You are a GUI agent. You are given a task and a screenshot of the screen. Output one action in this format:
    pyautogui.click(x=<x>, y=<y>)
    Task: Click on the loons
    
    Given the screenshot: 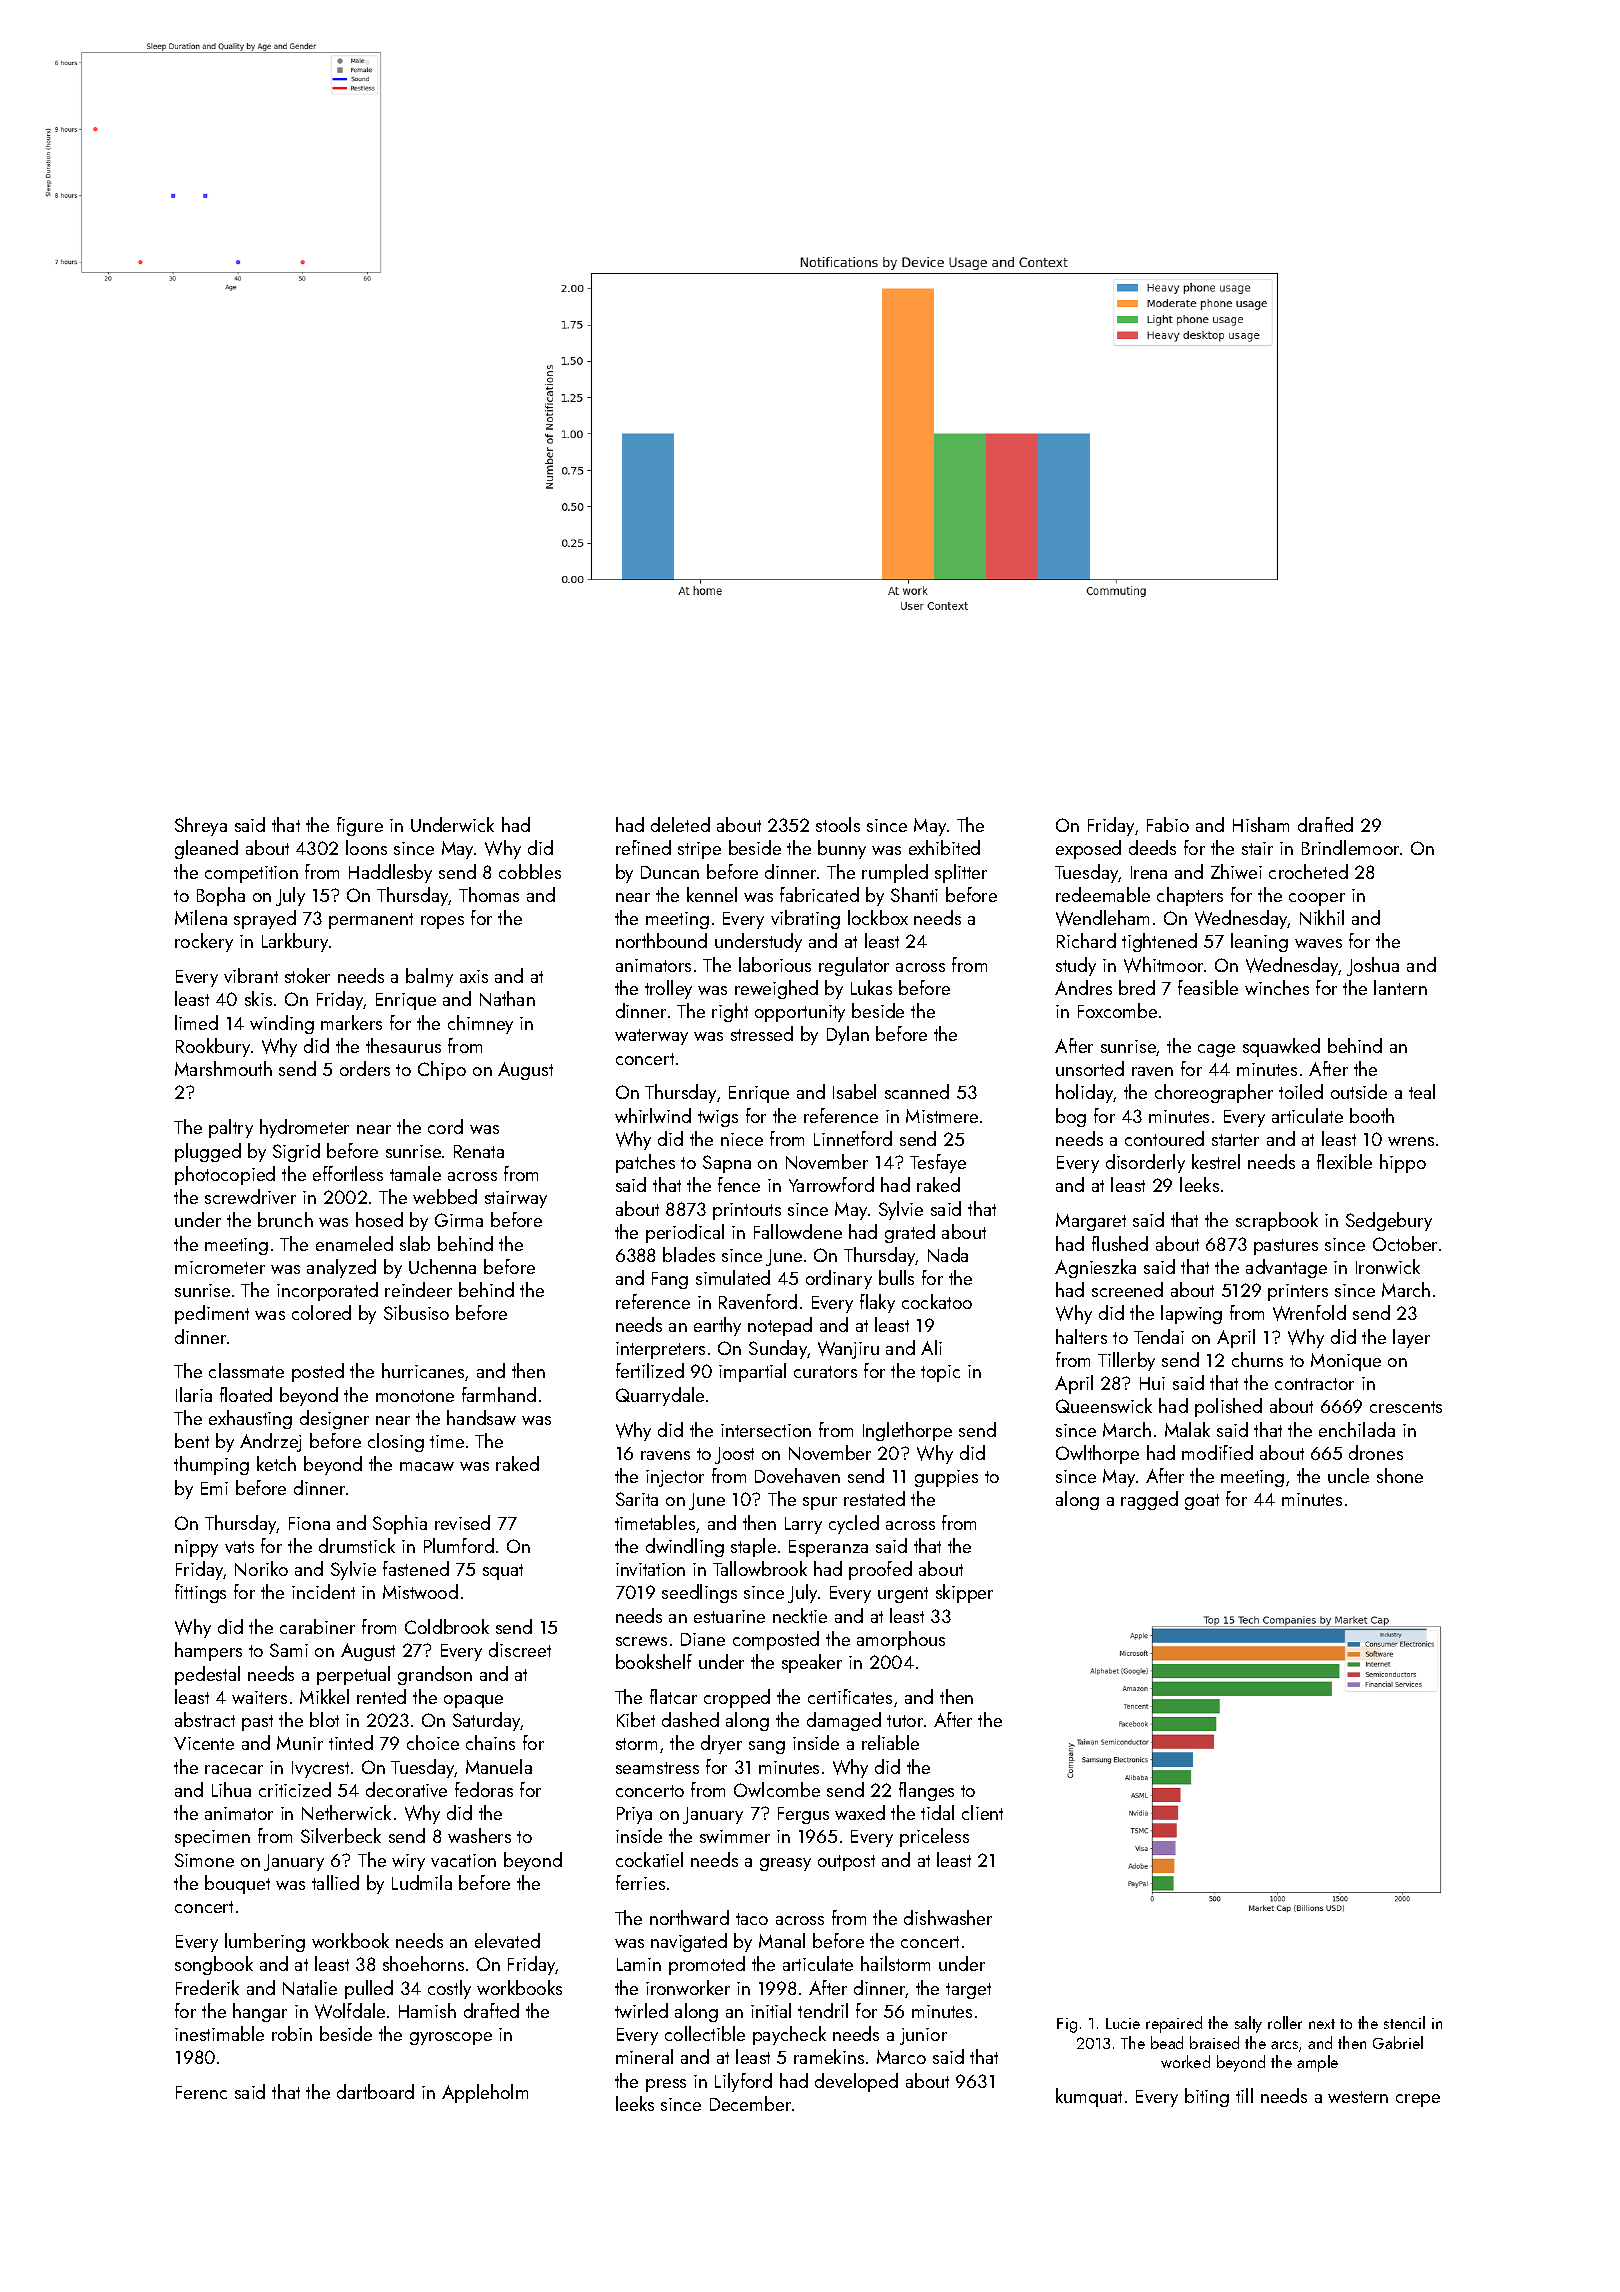 What is the action you would take?
    pyautogui.click(x=366, y=847)
